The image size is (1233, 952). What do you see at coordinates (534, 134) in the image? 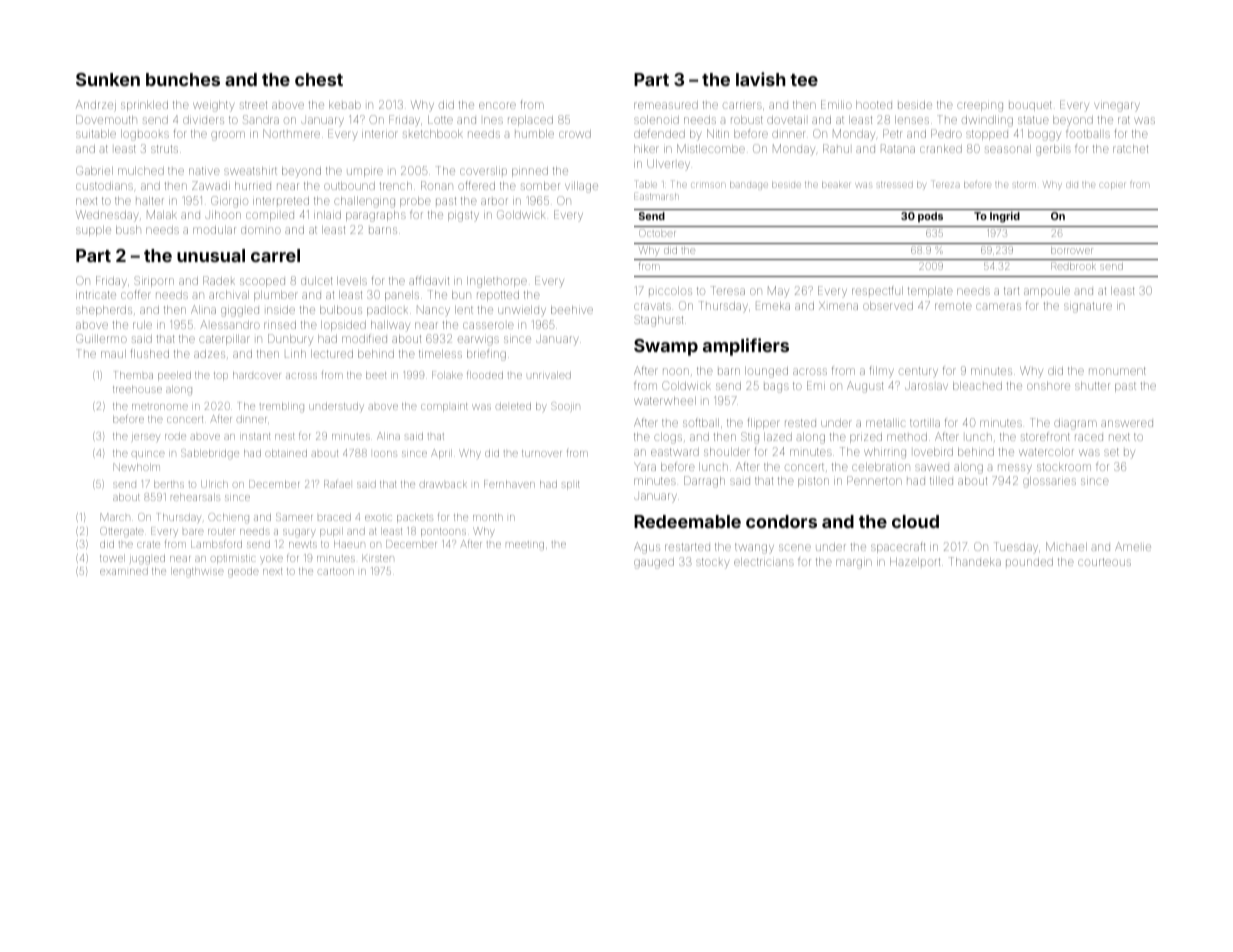
I see `humble` at bounding box center [534, 134].
